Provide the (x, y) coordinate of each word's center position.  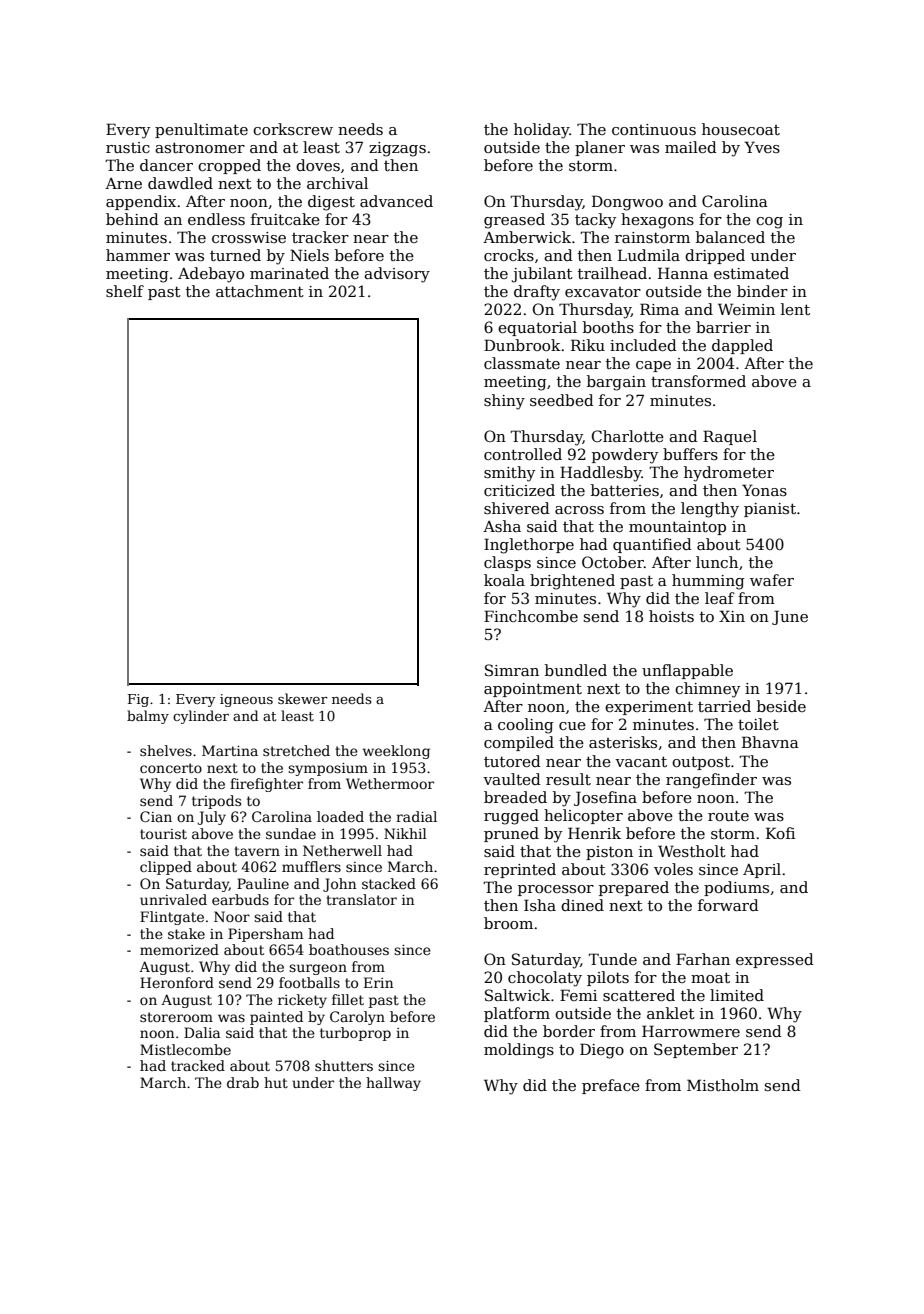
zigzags (397, 149)
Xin (732, 616)
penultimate (201, 130)
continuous (654, 129)
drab (243, 1082)
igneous (246, 700)
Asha (502, 526)
